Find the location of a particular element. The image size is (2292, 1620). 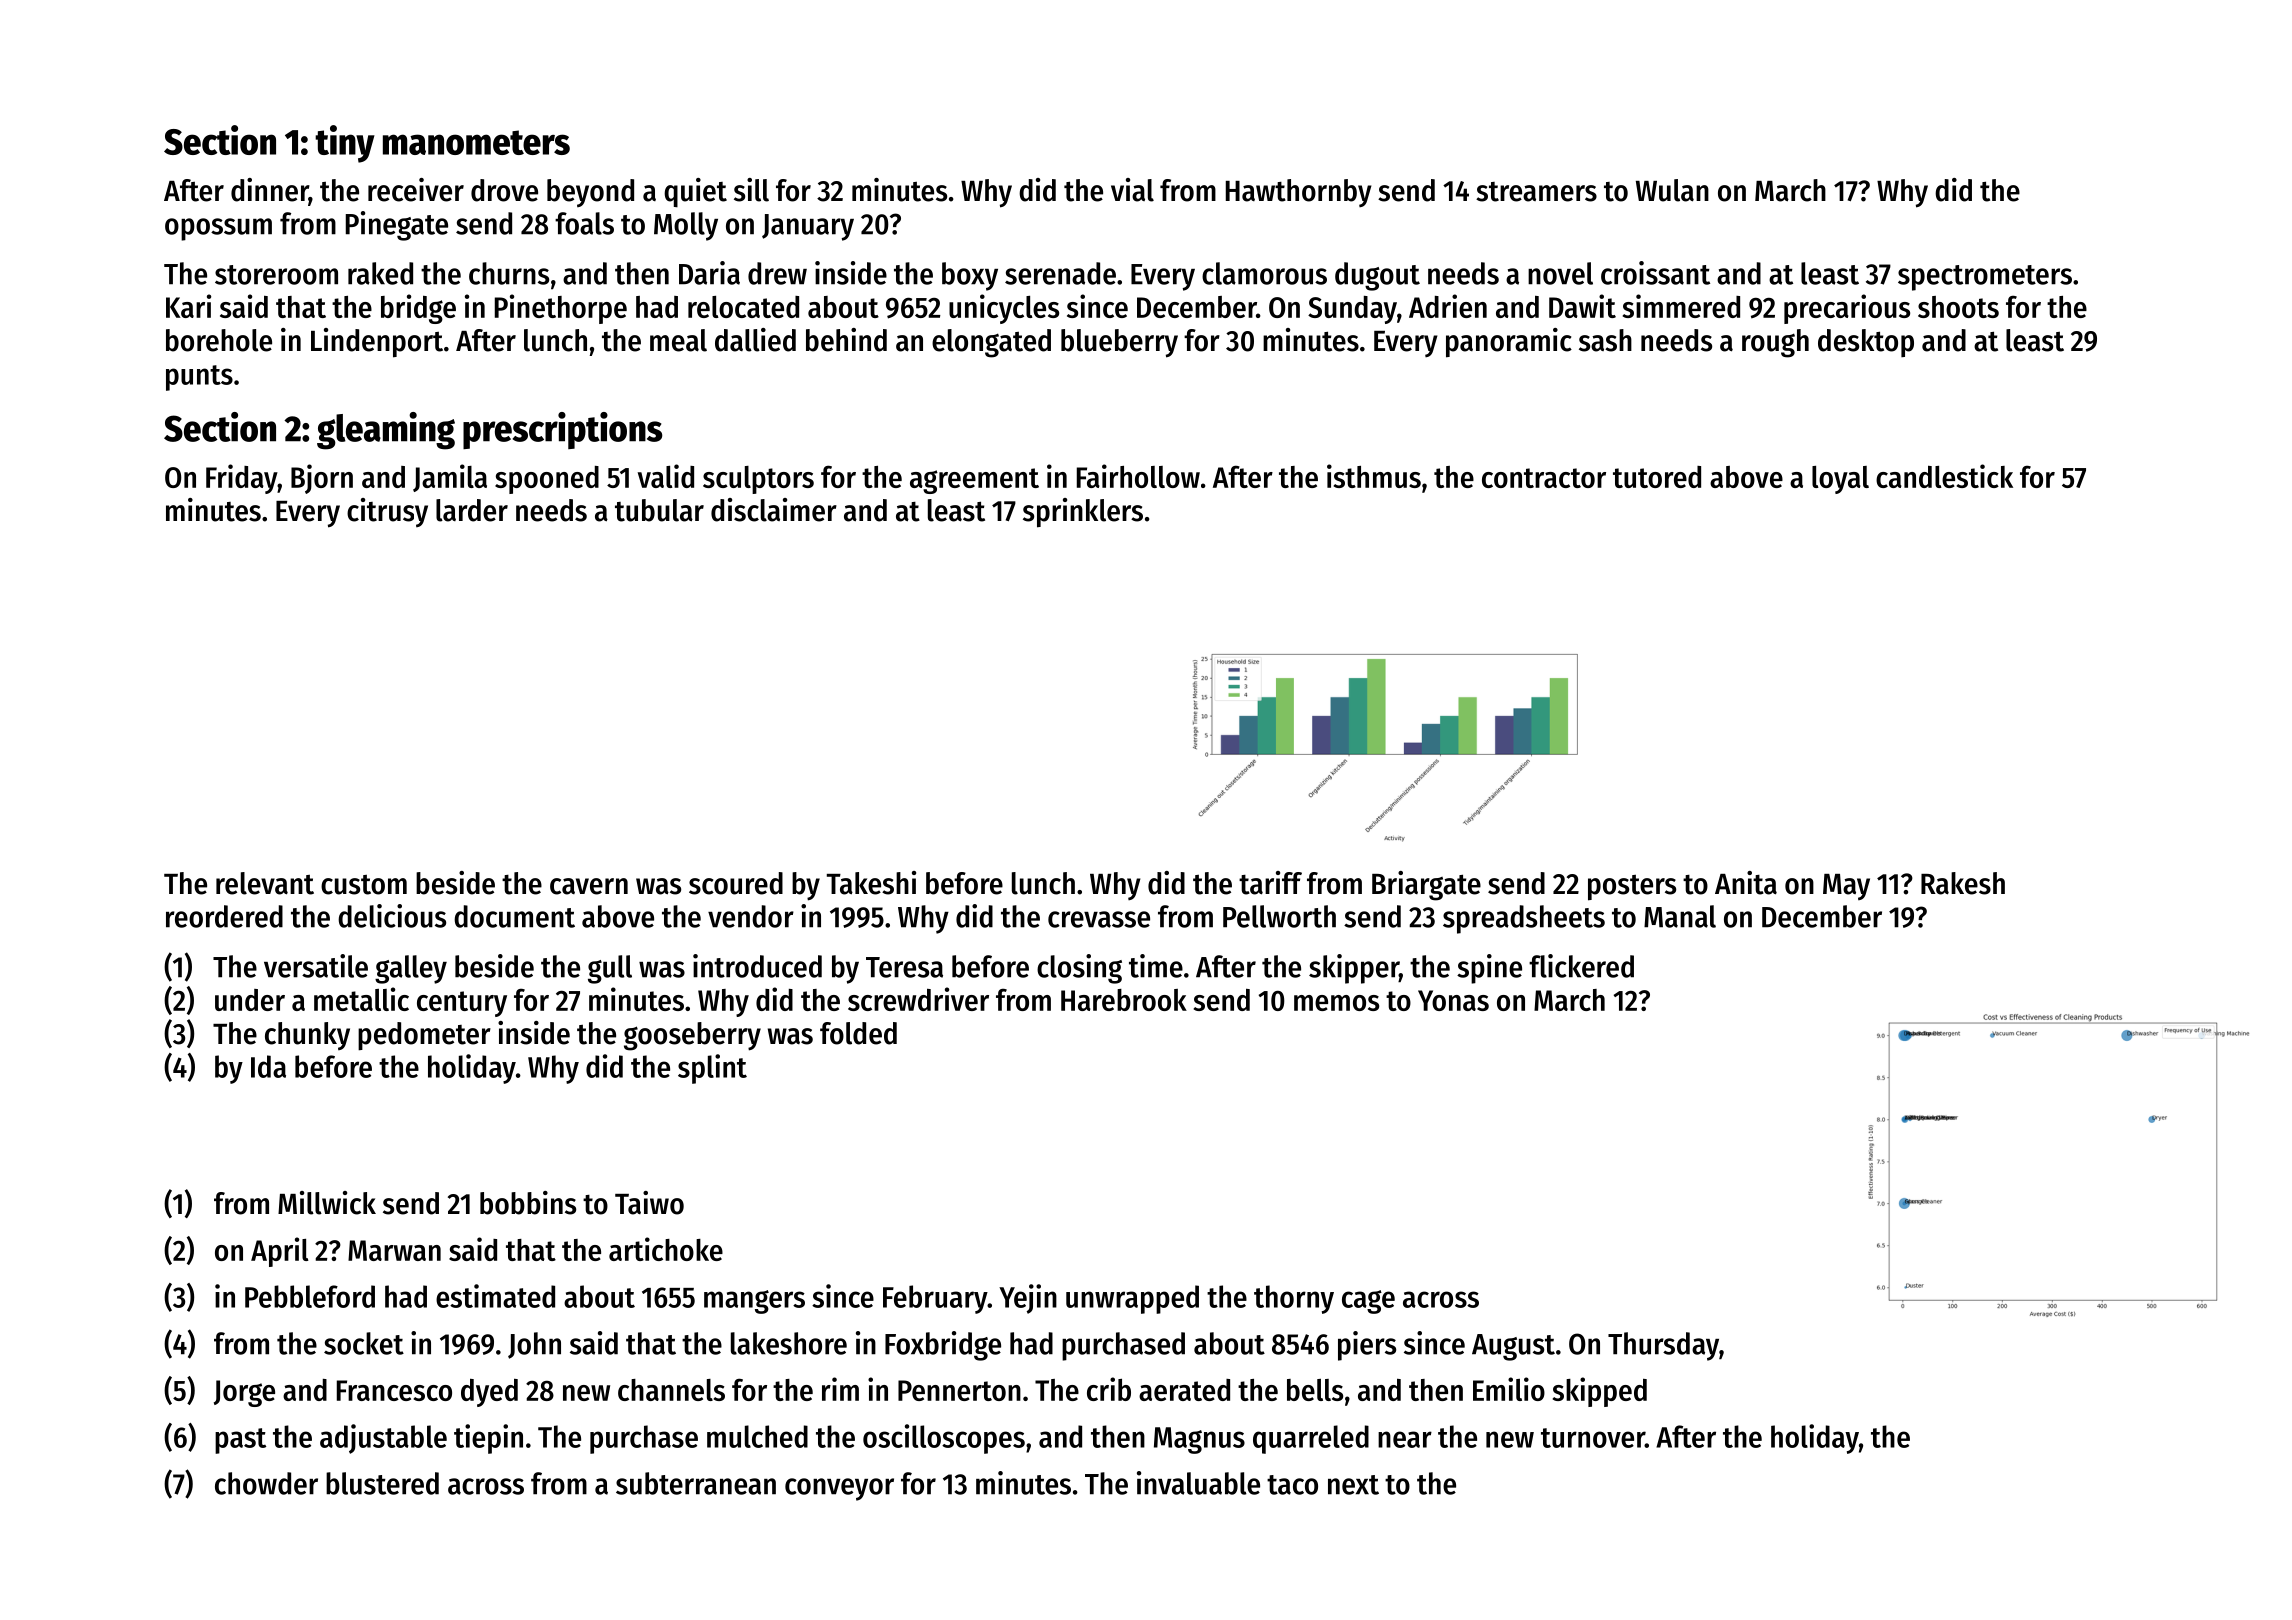

near is located at coordinates (1405, 1439).
